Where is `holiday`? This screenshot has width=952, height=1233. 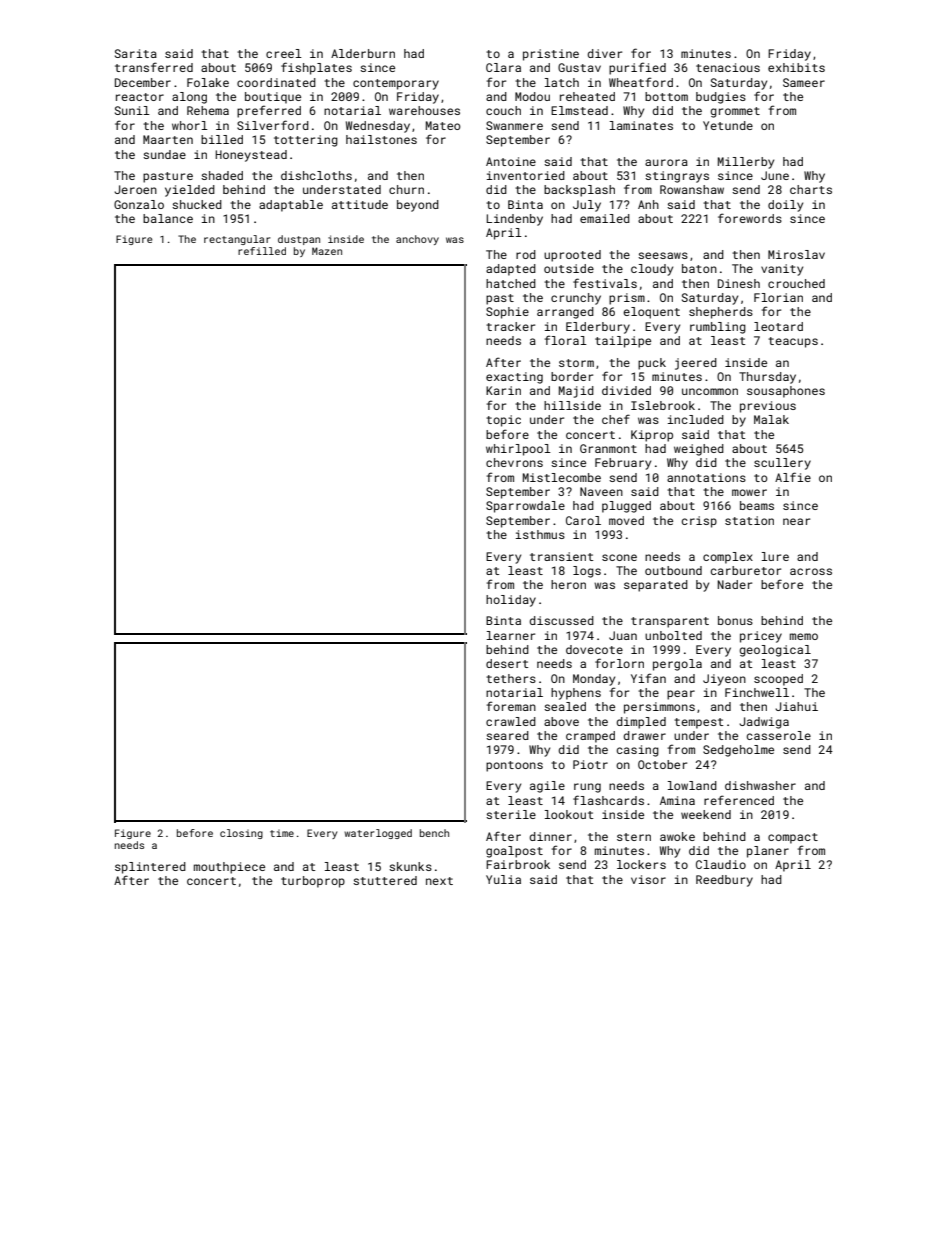 holiday is located at coordinates (511, 601).
